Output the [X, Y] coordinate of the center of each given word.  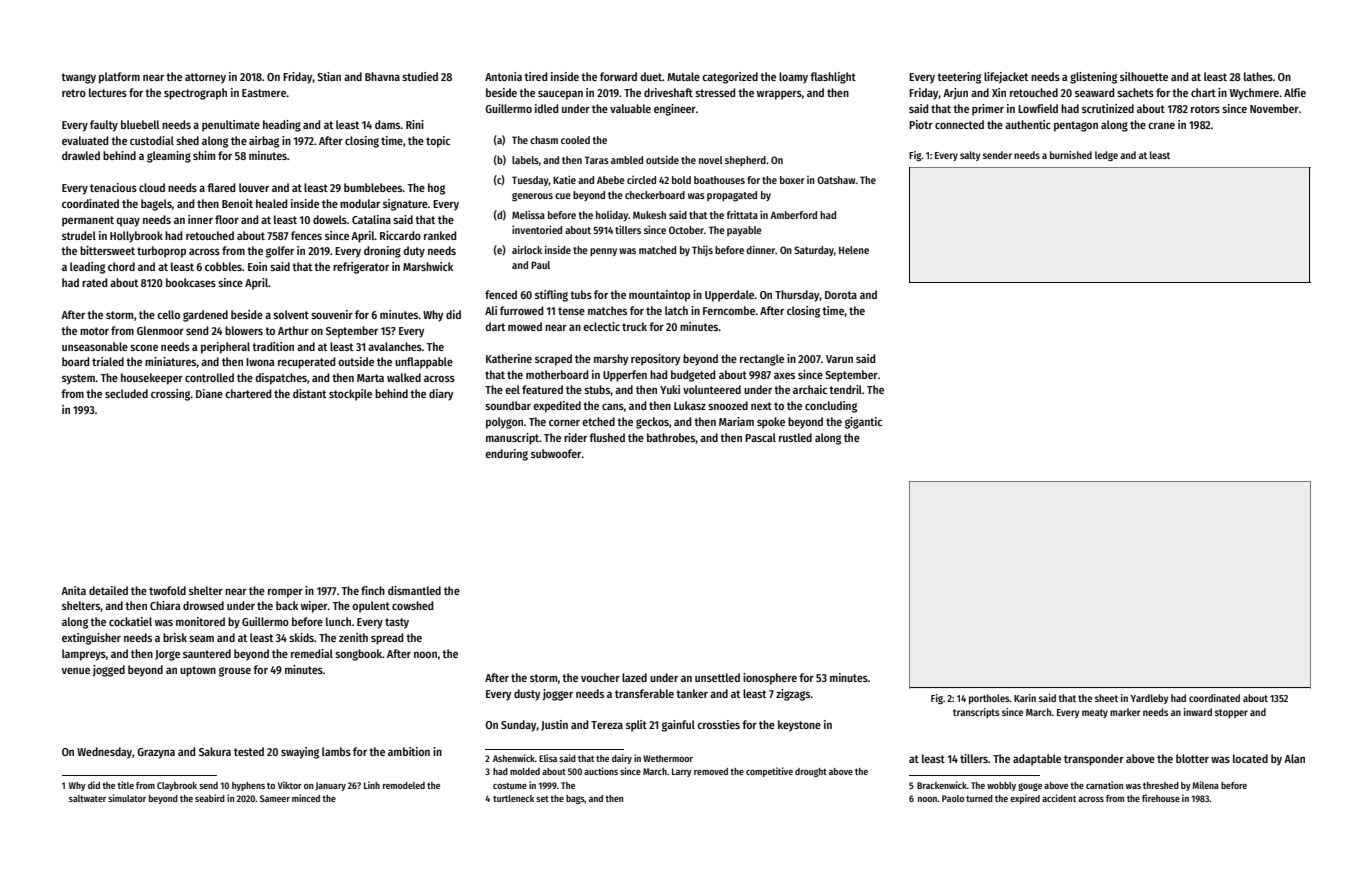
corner [564, 422]
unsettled [717, 677]
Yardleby [1149, 699]
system [78, 379]
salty [970, 156]
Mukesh [649, 215]
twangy [78, 78]
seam [201, 638]
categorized [730, 78]
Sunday [519, 726]
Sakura [215, 751]
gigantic [863, 423]
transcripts [976, 713]
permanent [88, 221]
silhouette [1144, 76]
